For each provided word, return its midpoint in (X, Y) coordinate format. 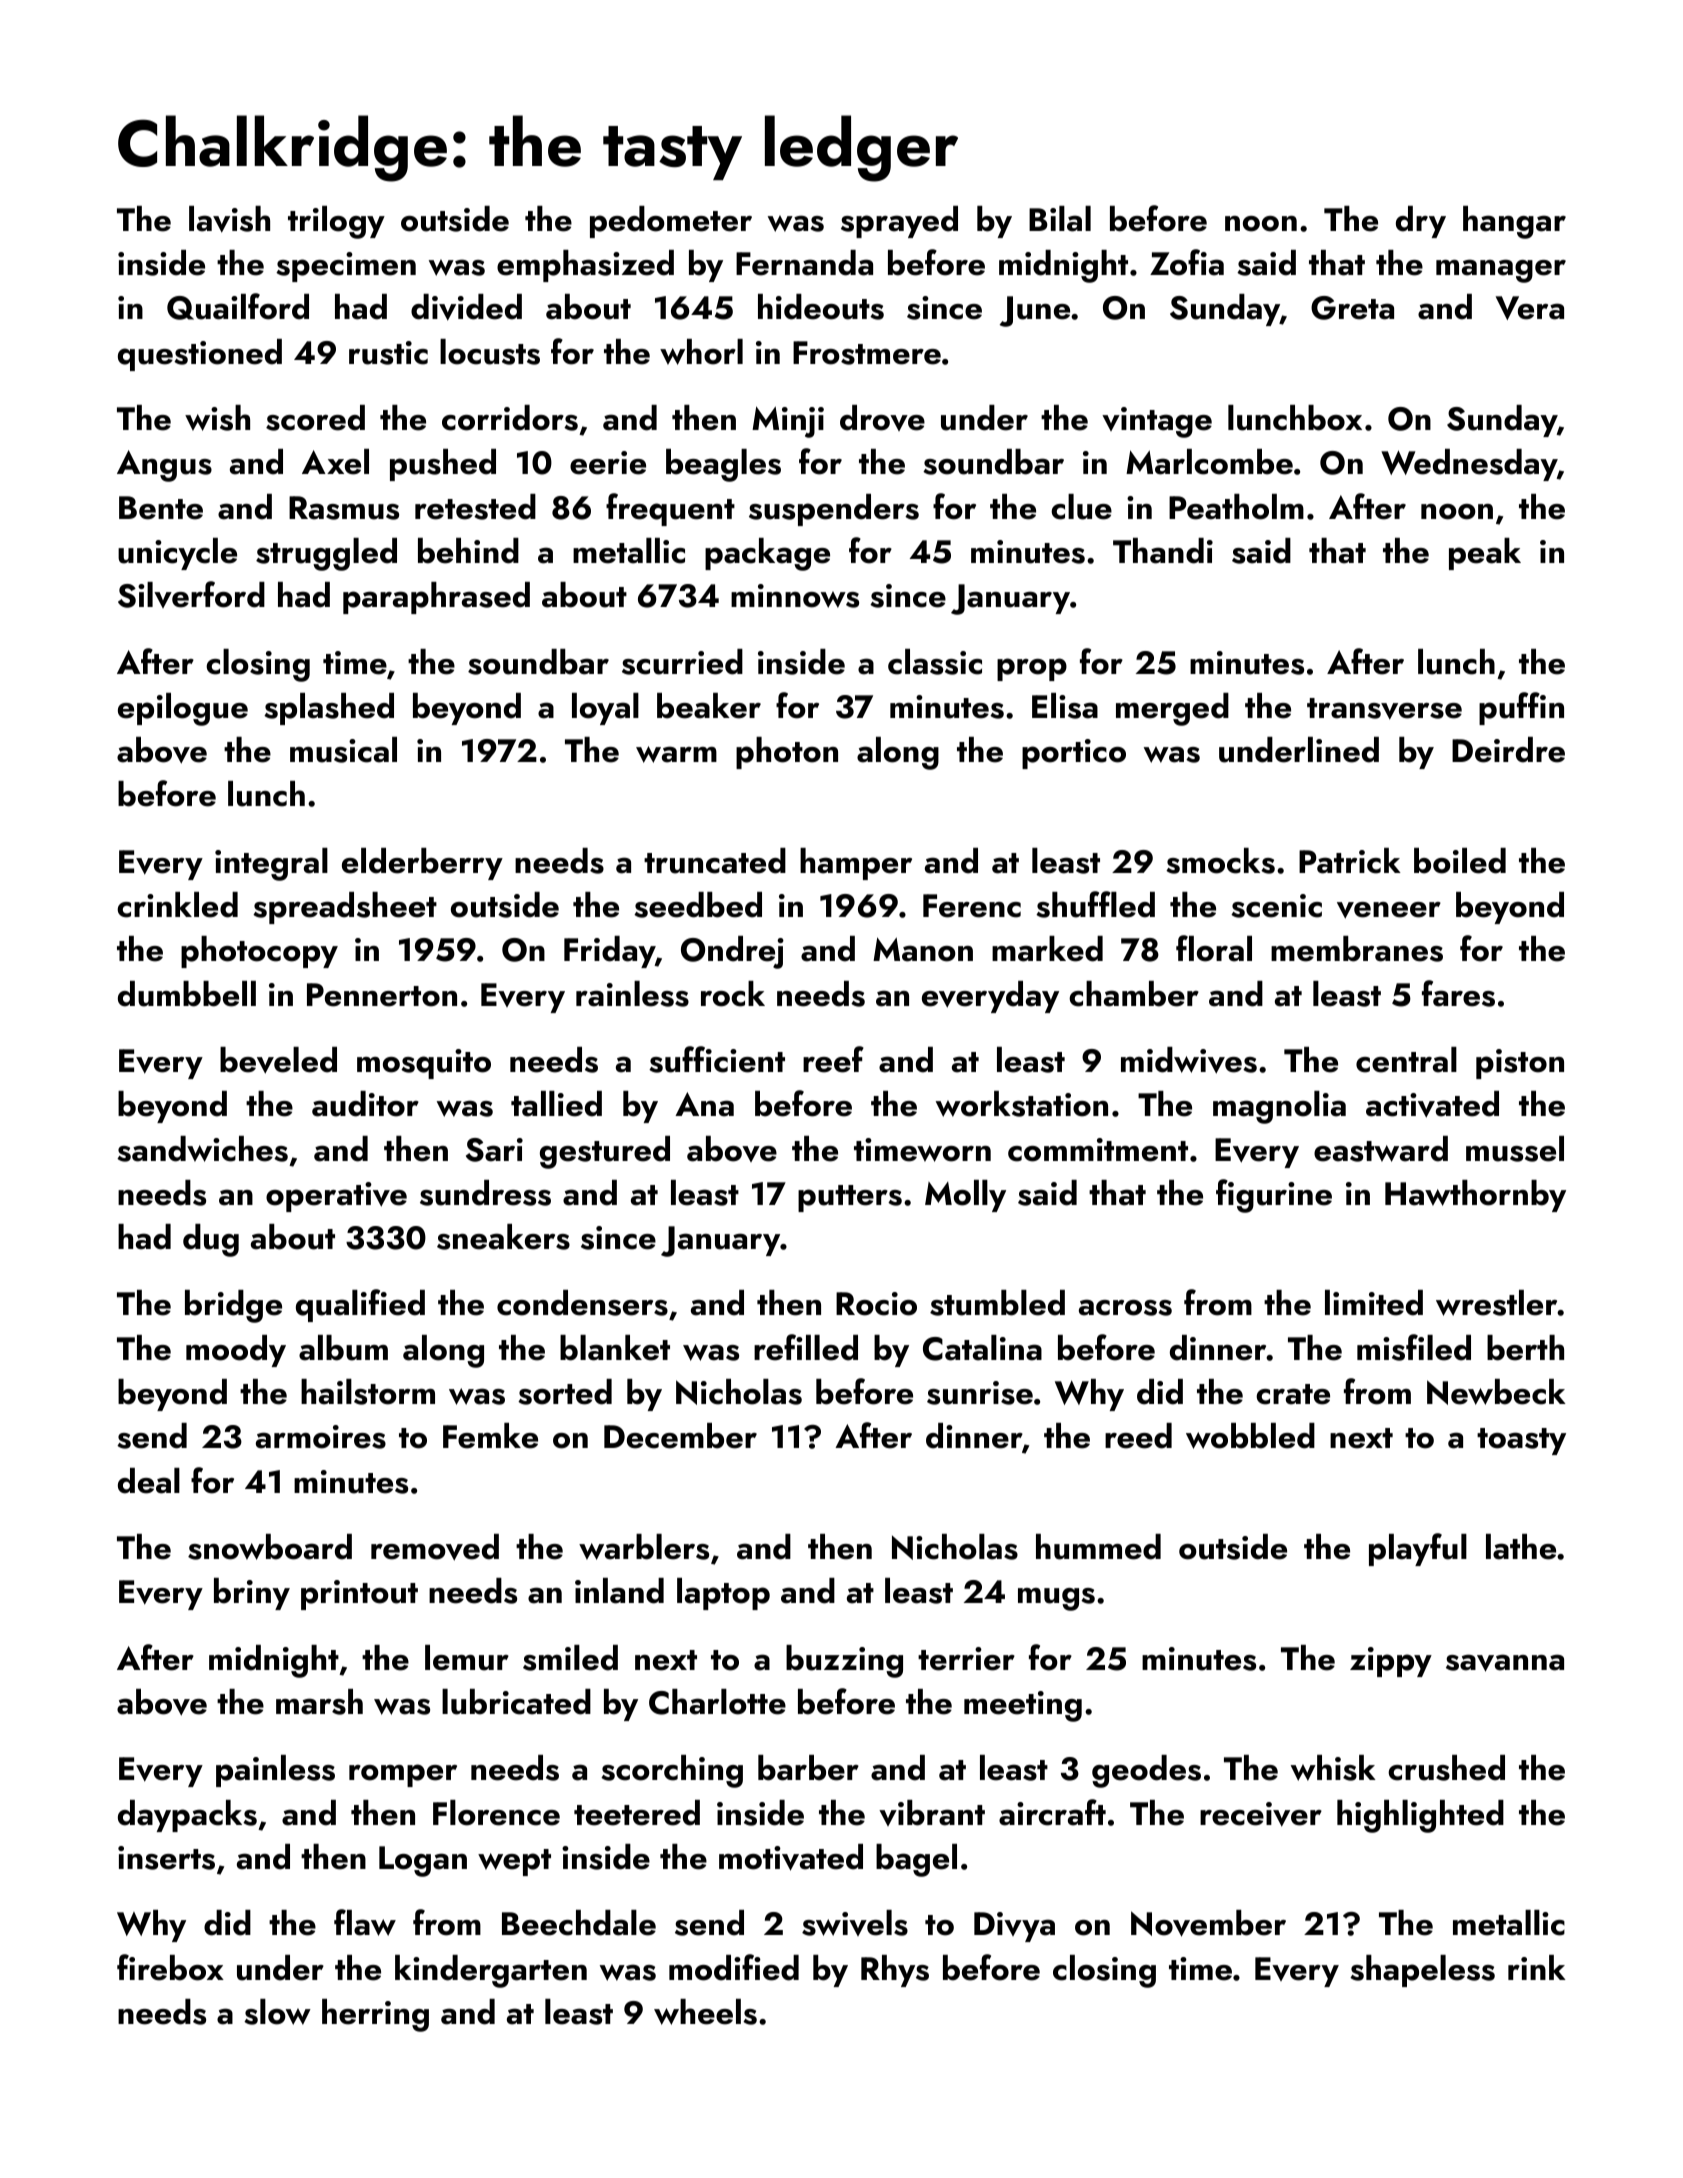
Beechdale (579, 1923)
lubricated (516, 1702)
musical (343, 750)
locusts (490, 352)
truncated (715, 861)
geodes (1146, 1771)
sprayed (899, 222)
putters (850, 1198)
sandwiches (202, 1149)
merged (1172, 709)
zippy (1391, 1662)
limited (1374, 1303)
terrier (966, 1659)
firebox (170, 1967)
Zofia (1187, 262)
